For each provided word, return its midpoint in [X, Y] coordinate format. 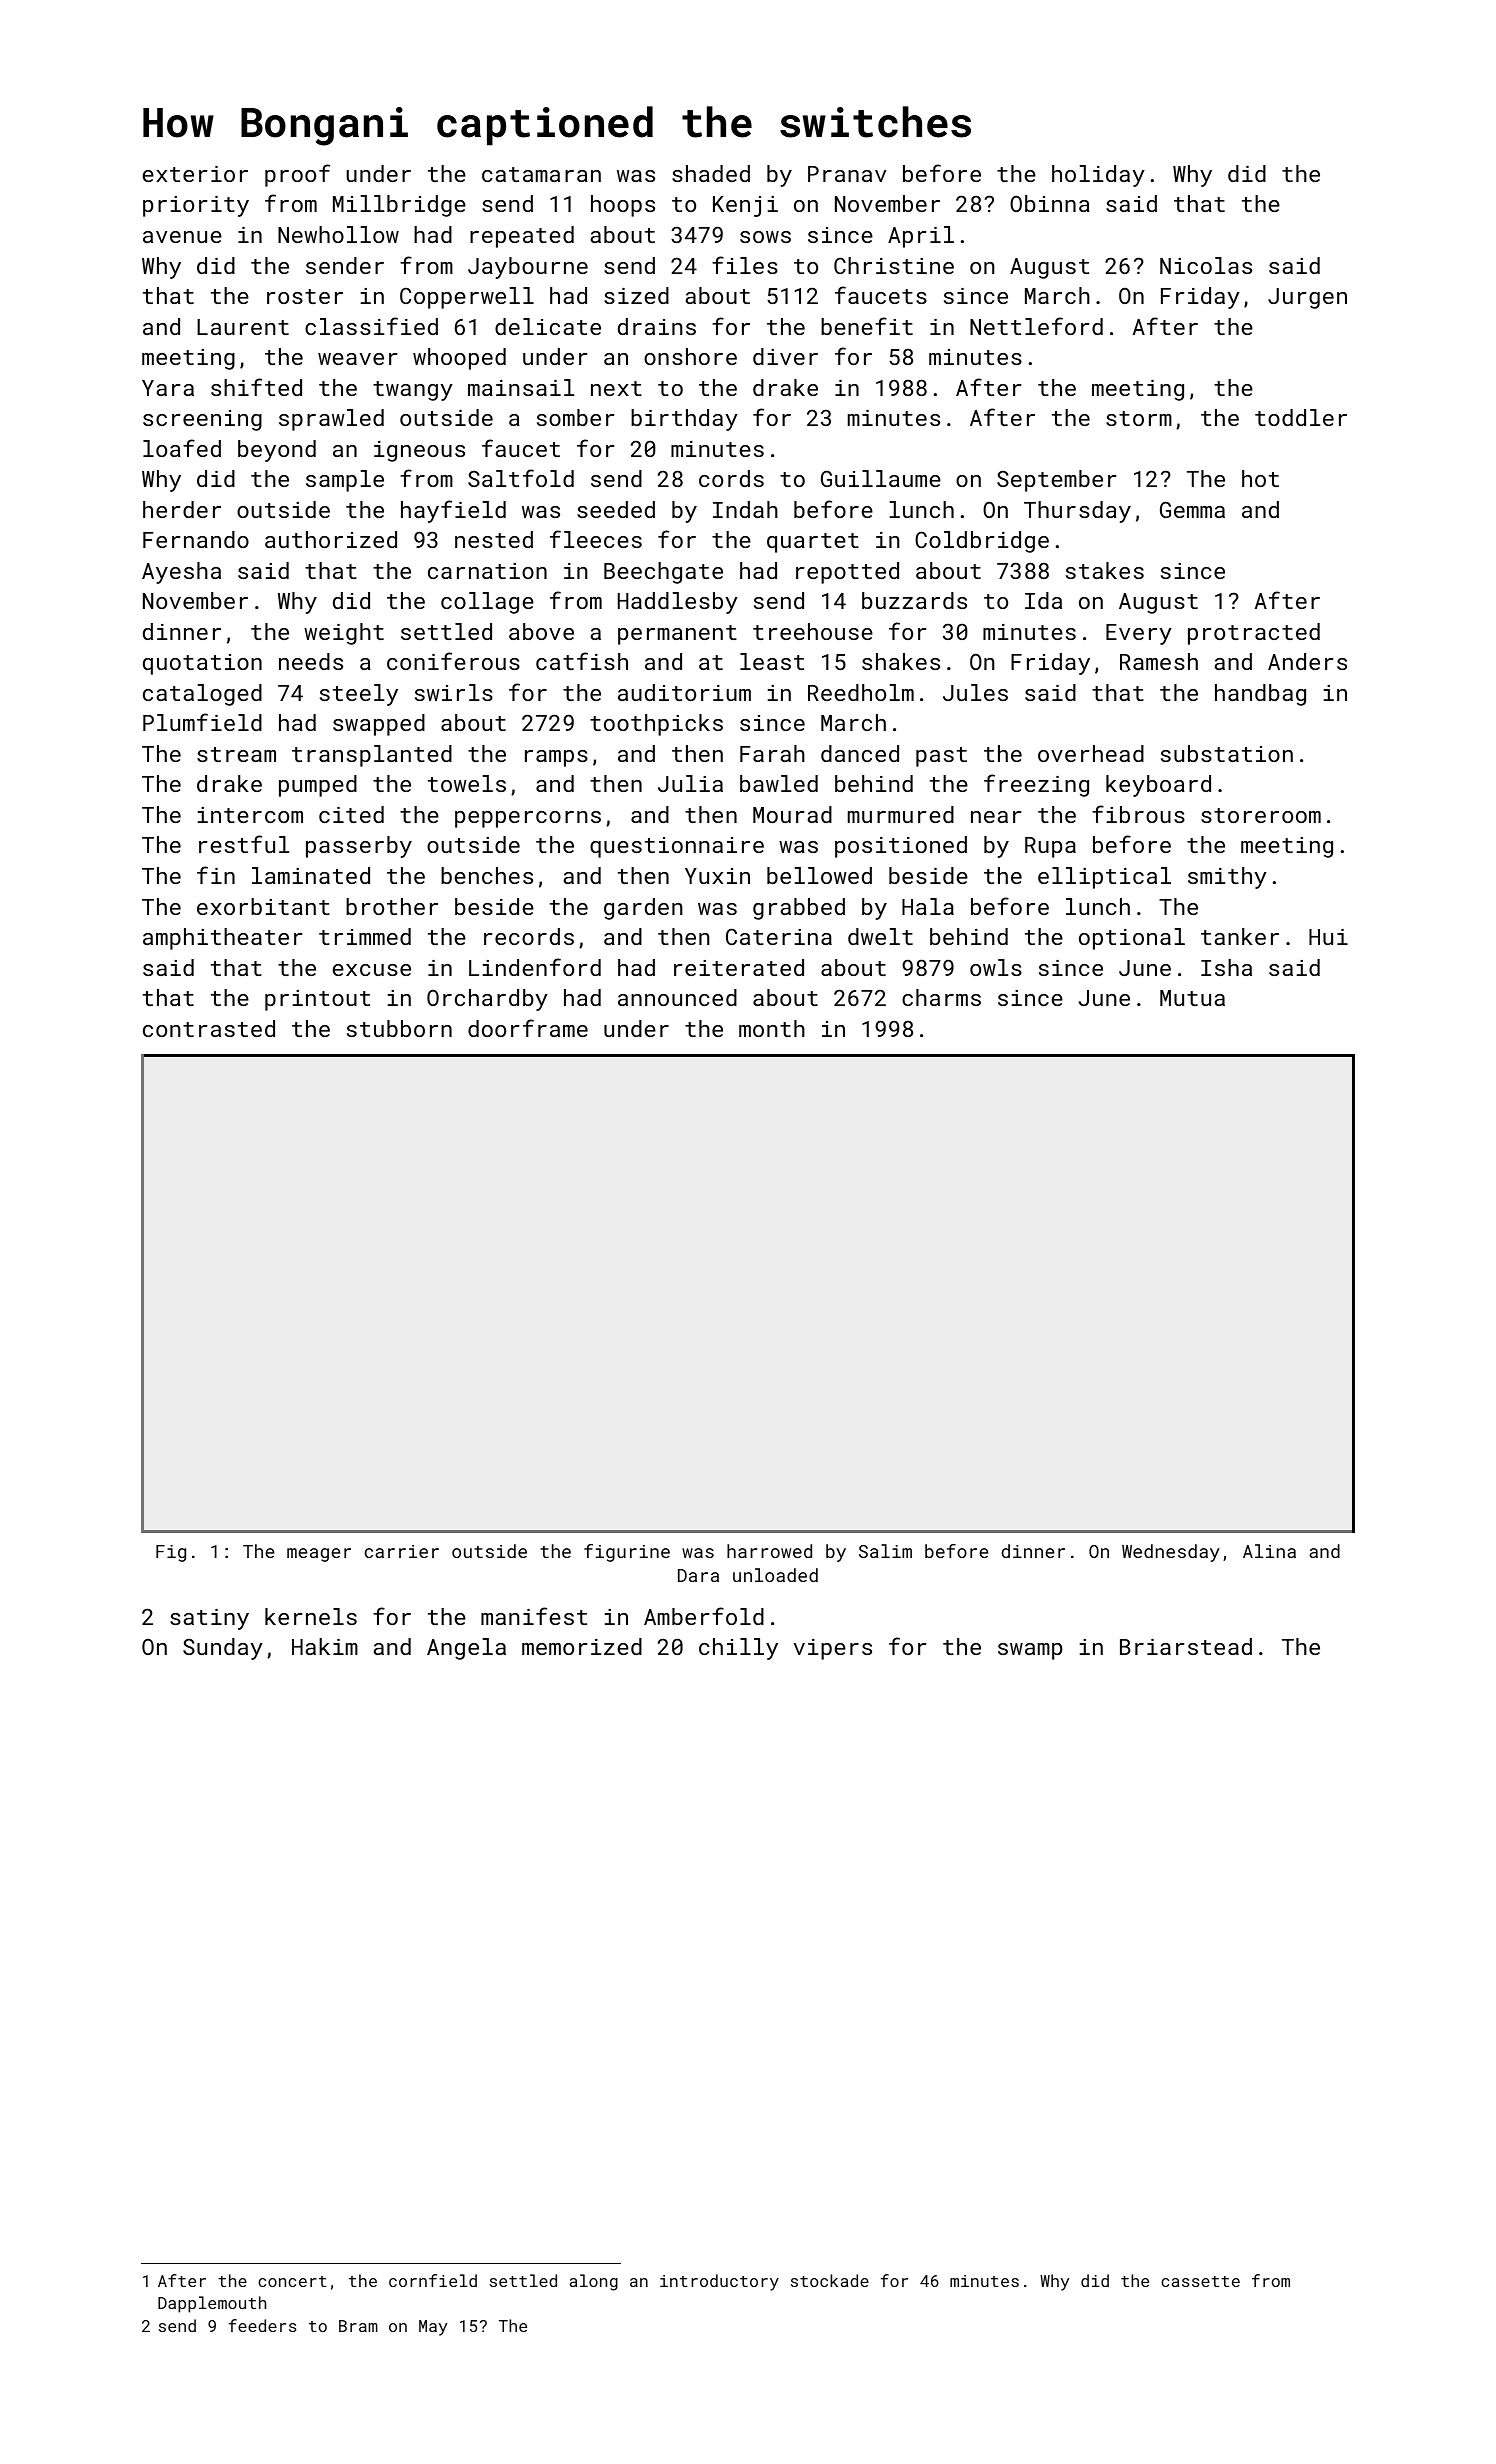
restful [244, 844]
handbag [1260, 695]
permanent [677, 635]
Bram [358, 2326]
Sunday [223, 1649]
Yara [168, 388]
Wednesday [1171, 1553]
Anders [1307, 661]
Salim [885, 1551]
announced [677, 997]
